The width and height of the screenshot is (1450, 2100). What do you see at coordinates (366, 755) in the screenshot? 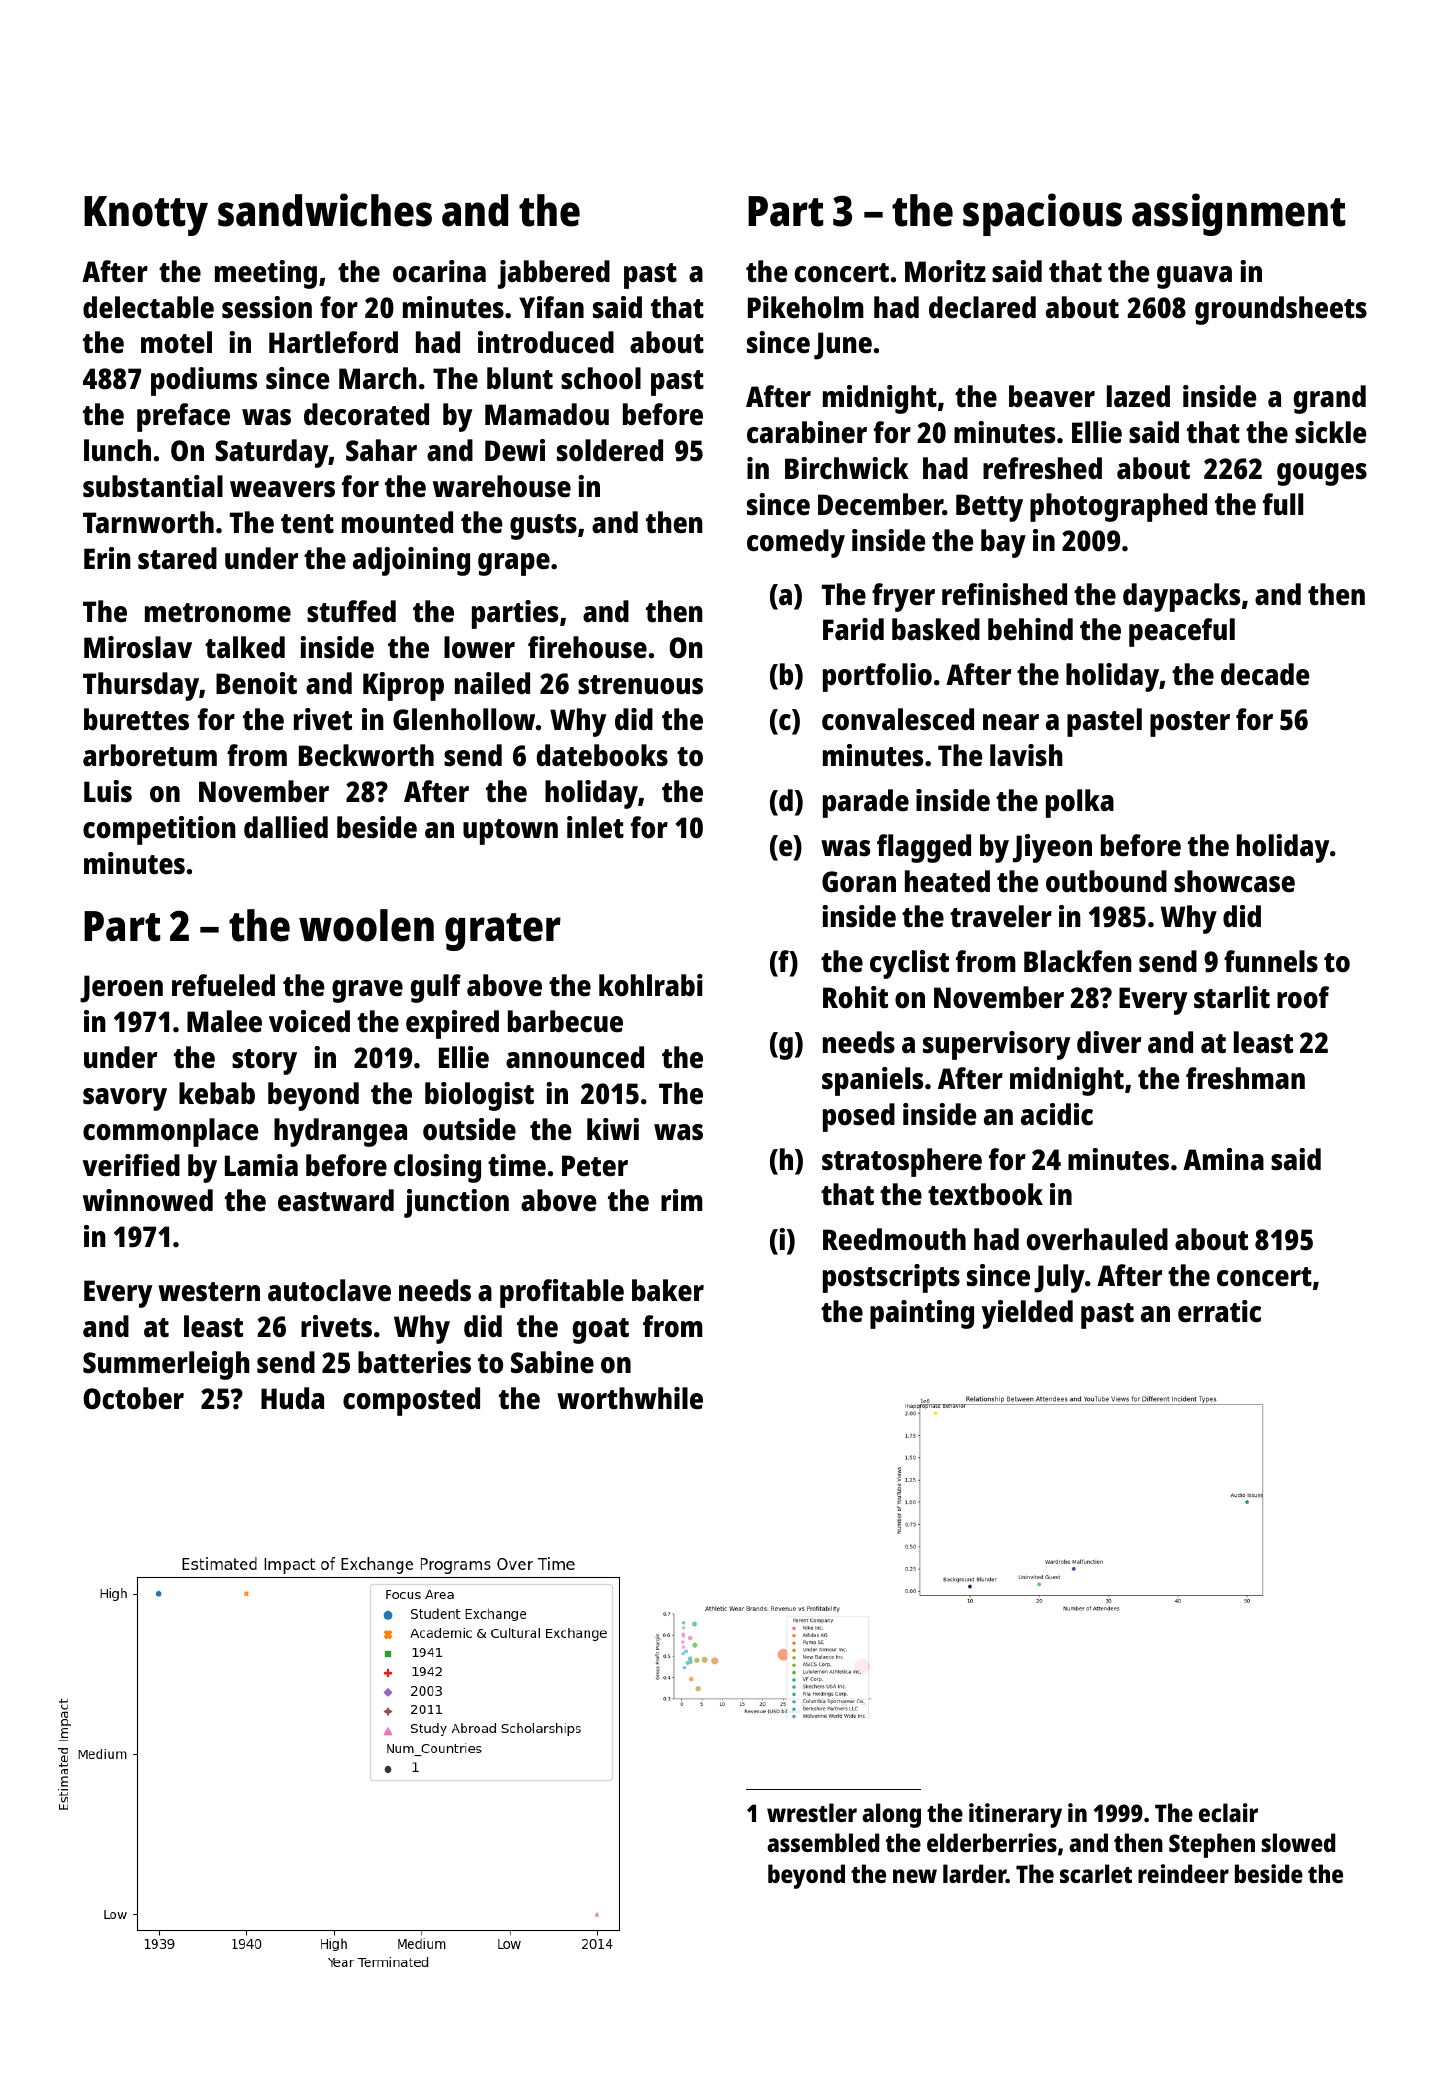
I see `Beckworth` at bounding box center [366, 755].
